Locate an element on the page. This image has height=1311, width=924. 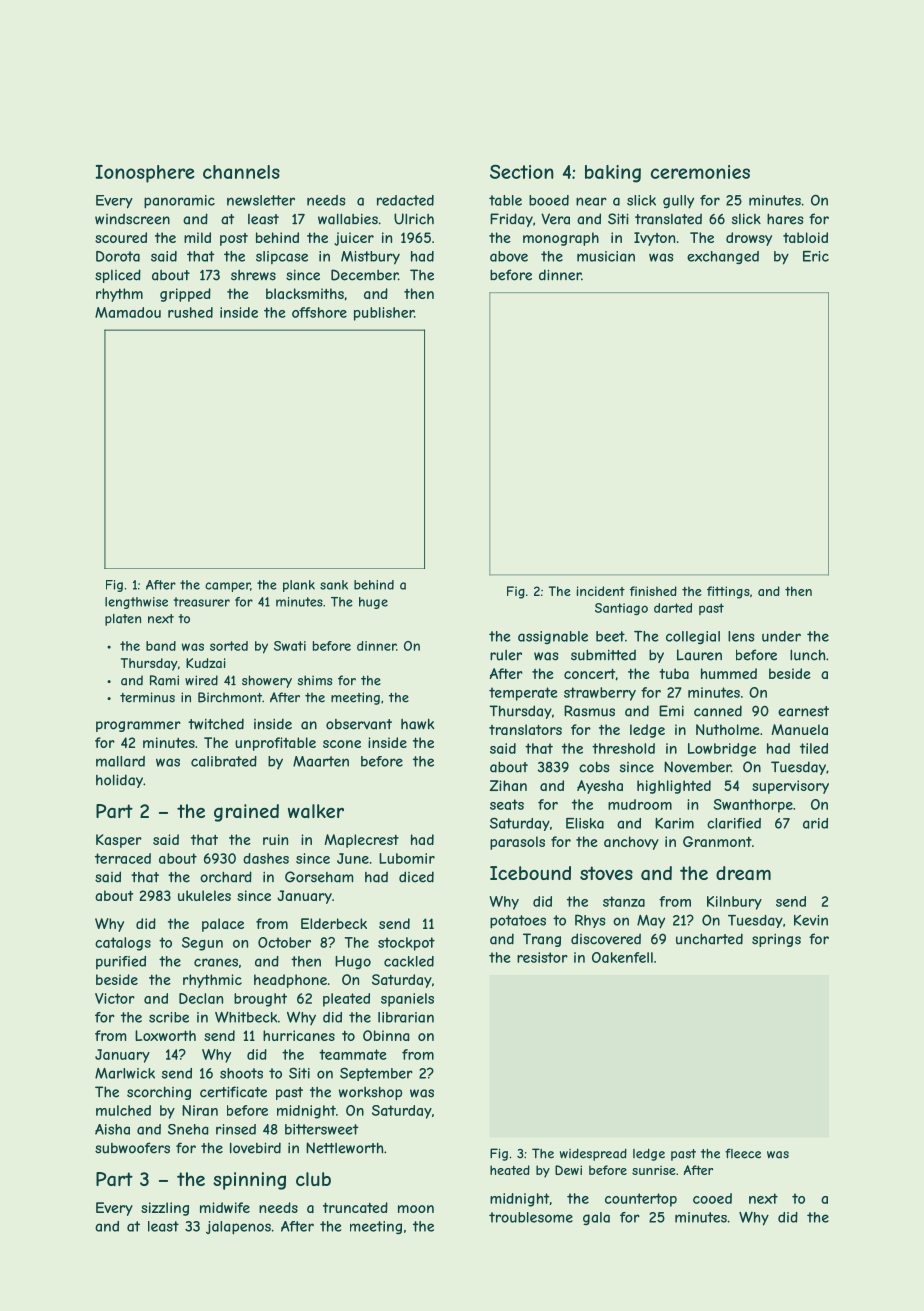
Lubomir is located at coordinates (407, 858).
